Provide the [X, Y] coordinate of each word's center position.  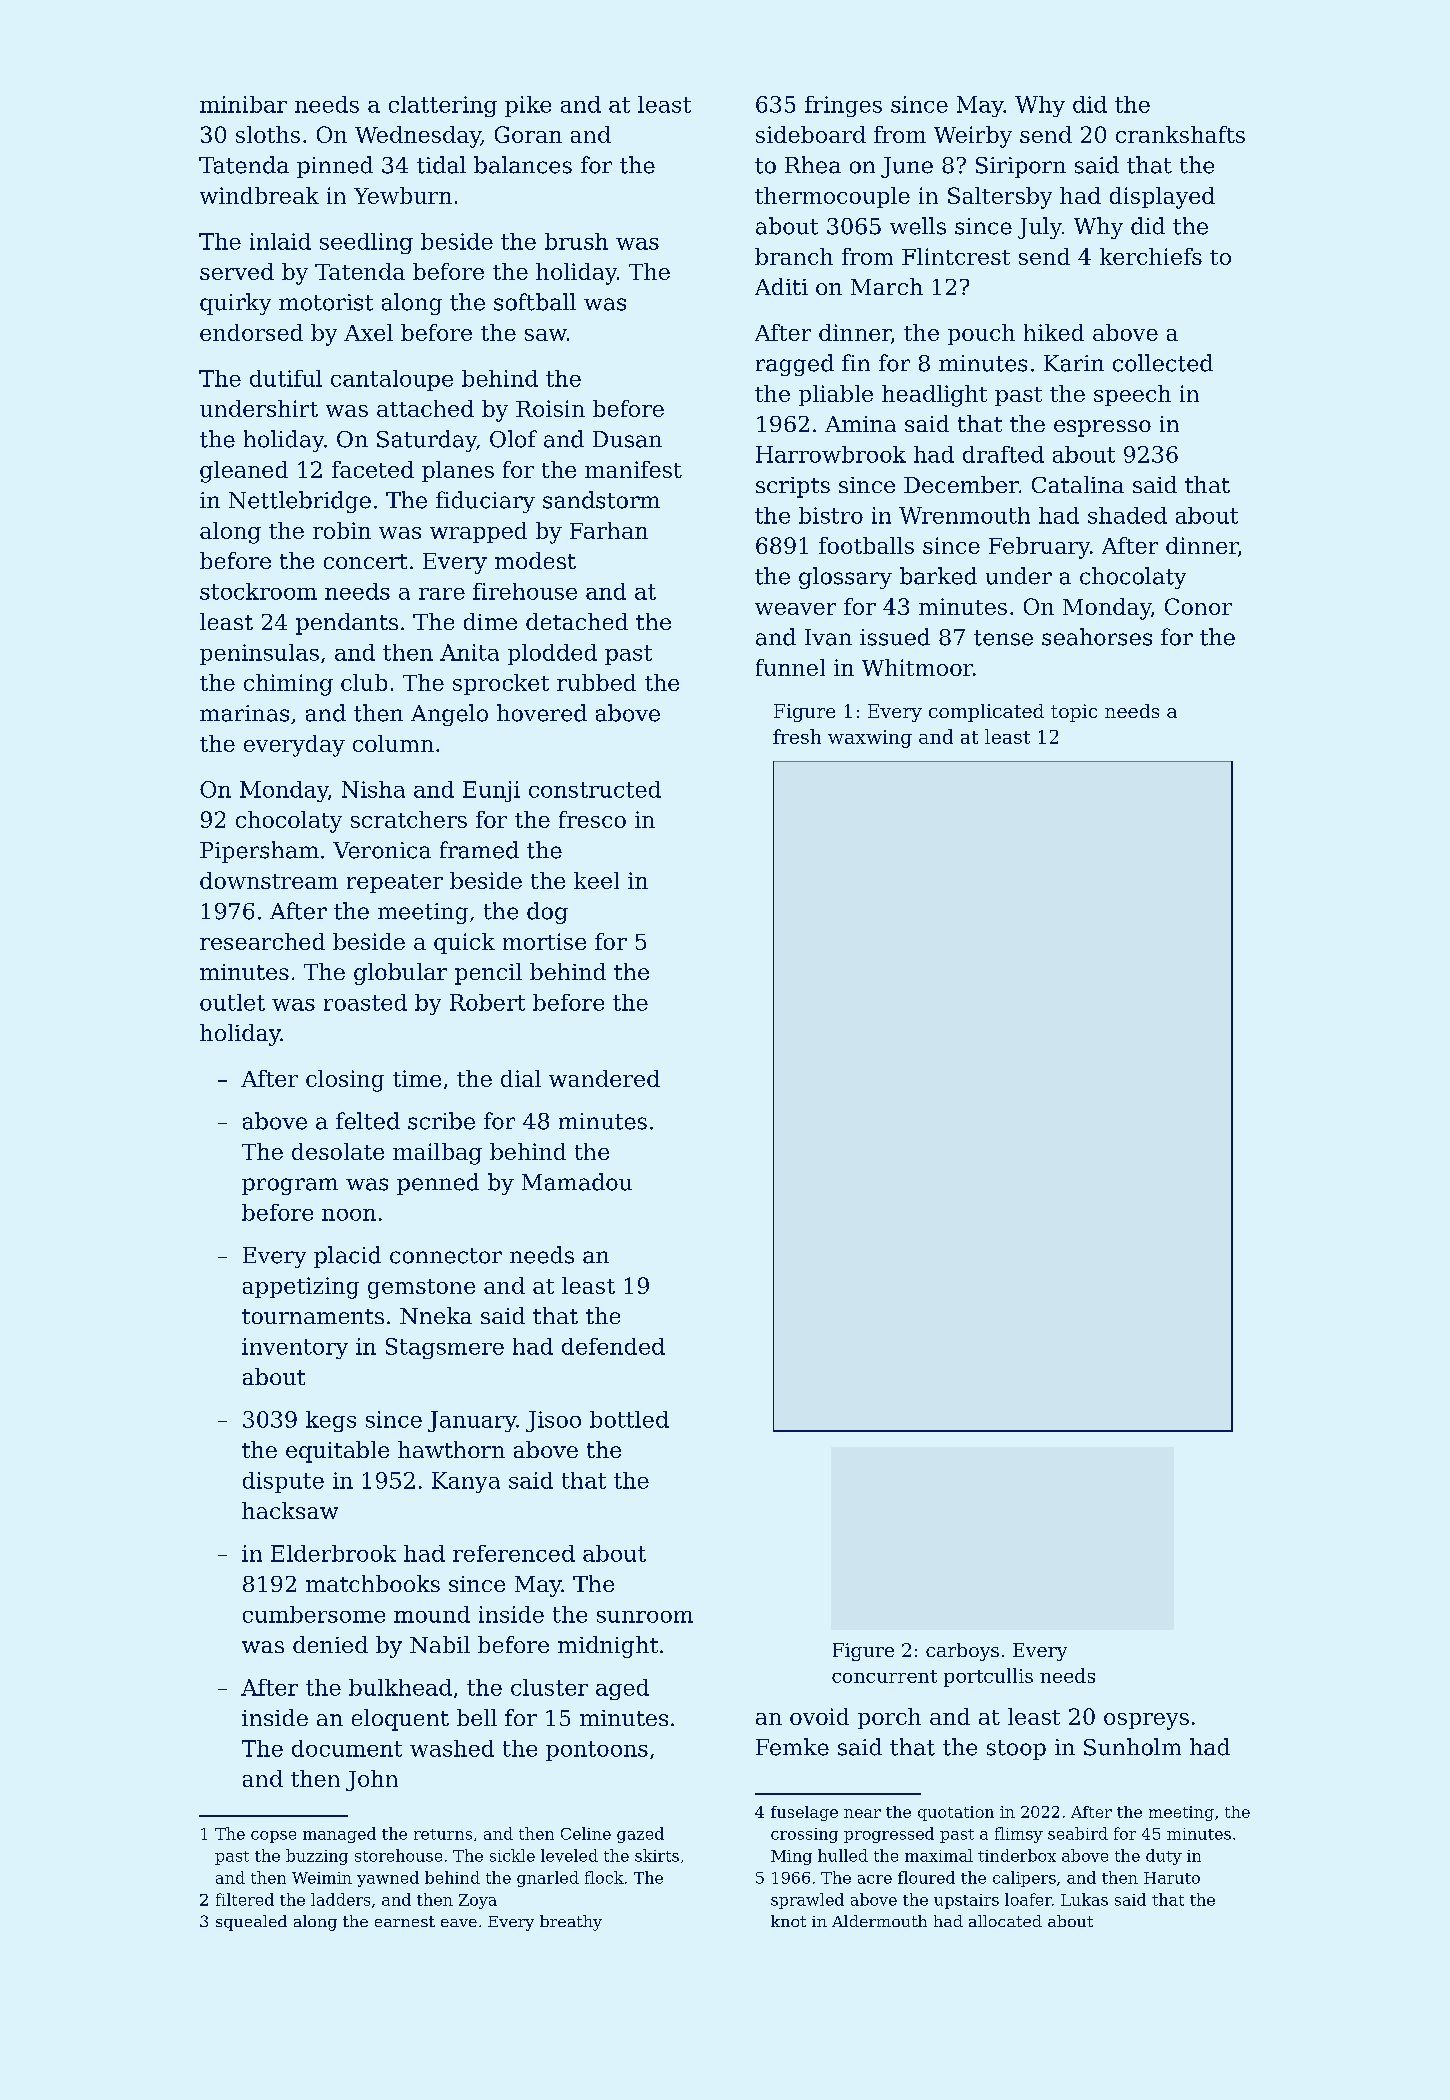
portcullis [988, 1677]
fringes [843, 106]
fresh [797, 736]
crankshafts [1180, 134]
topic [1074, 713]
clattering [443, 106]
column [393, 743]
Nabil [440, 1644]
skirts [657, 1855]
